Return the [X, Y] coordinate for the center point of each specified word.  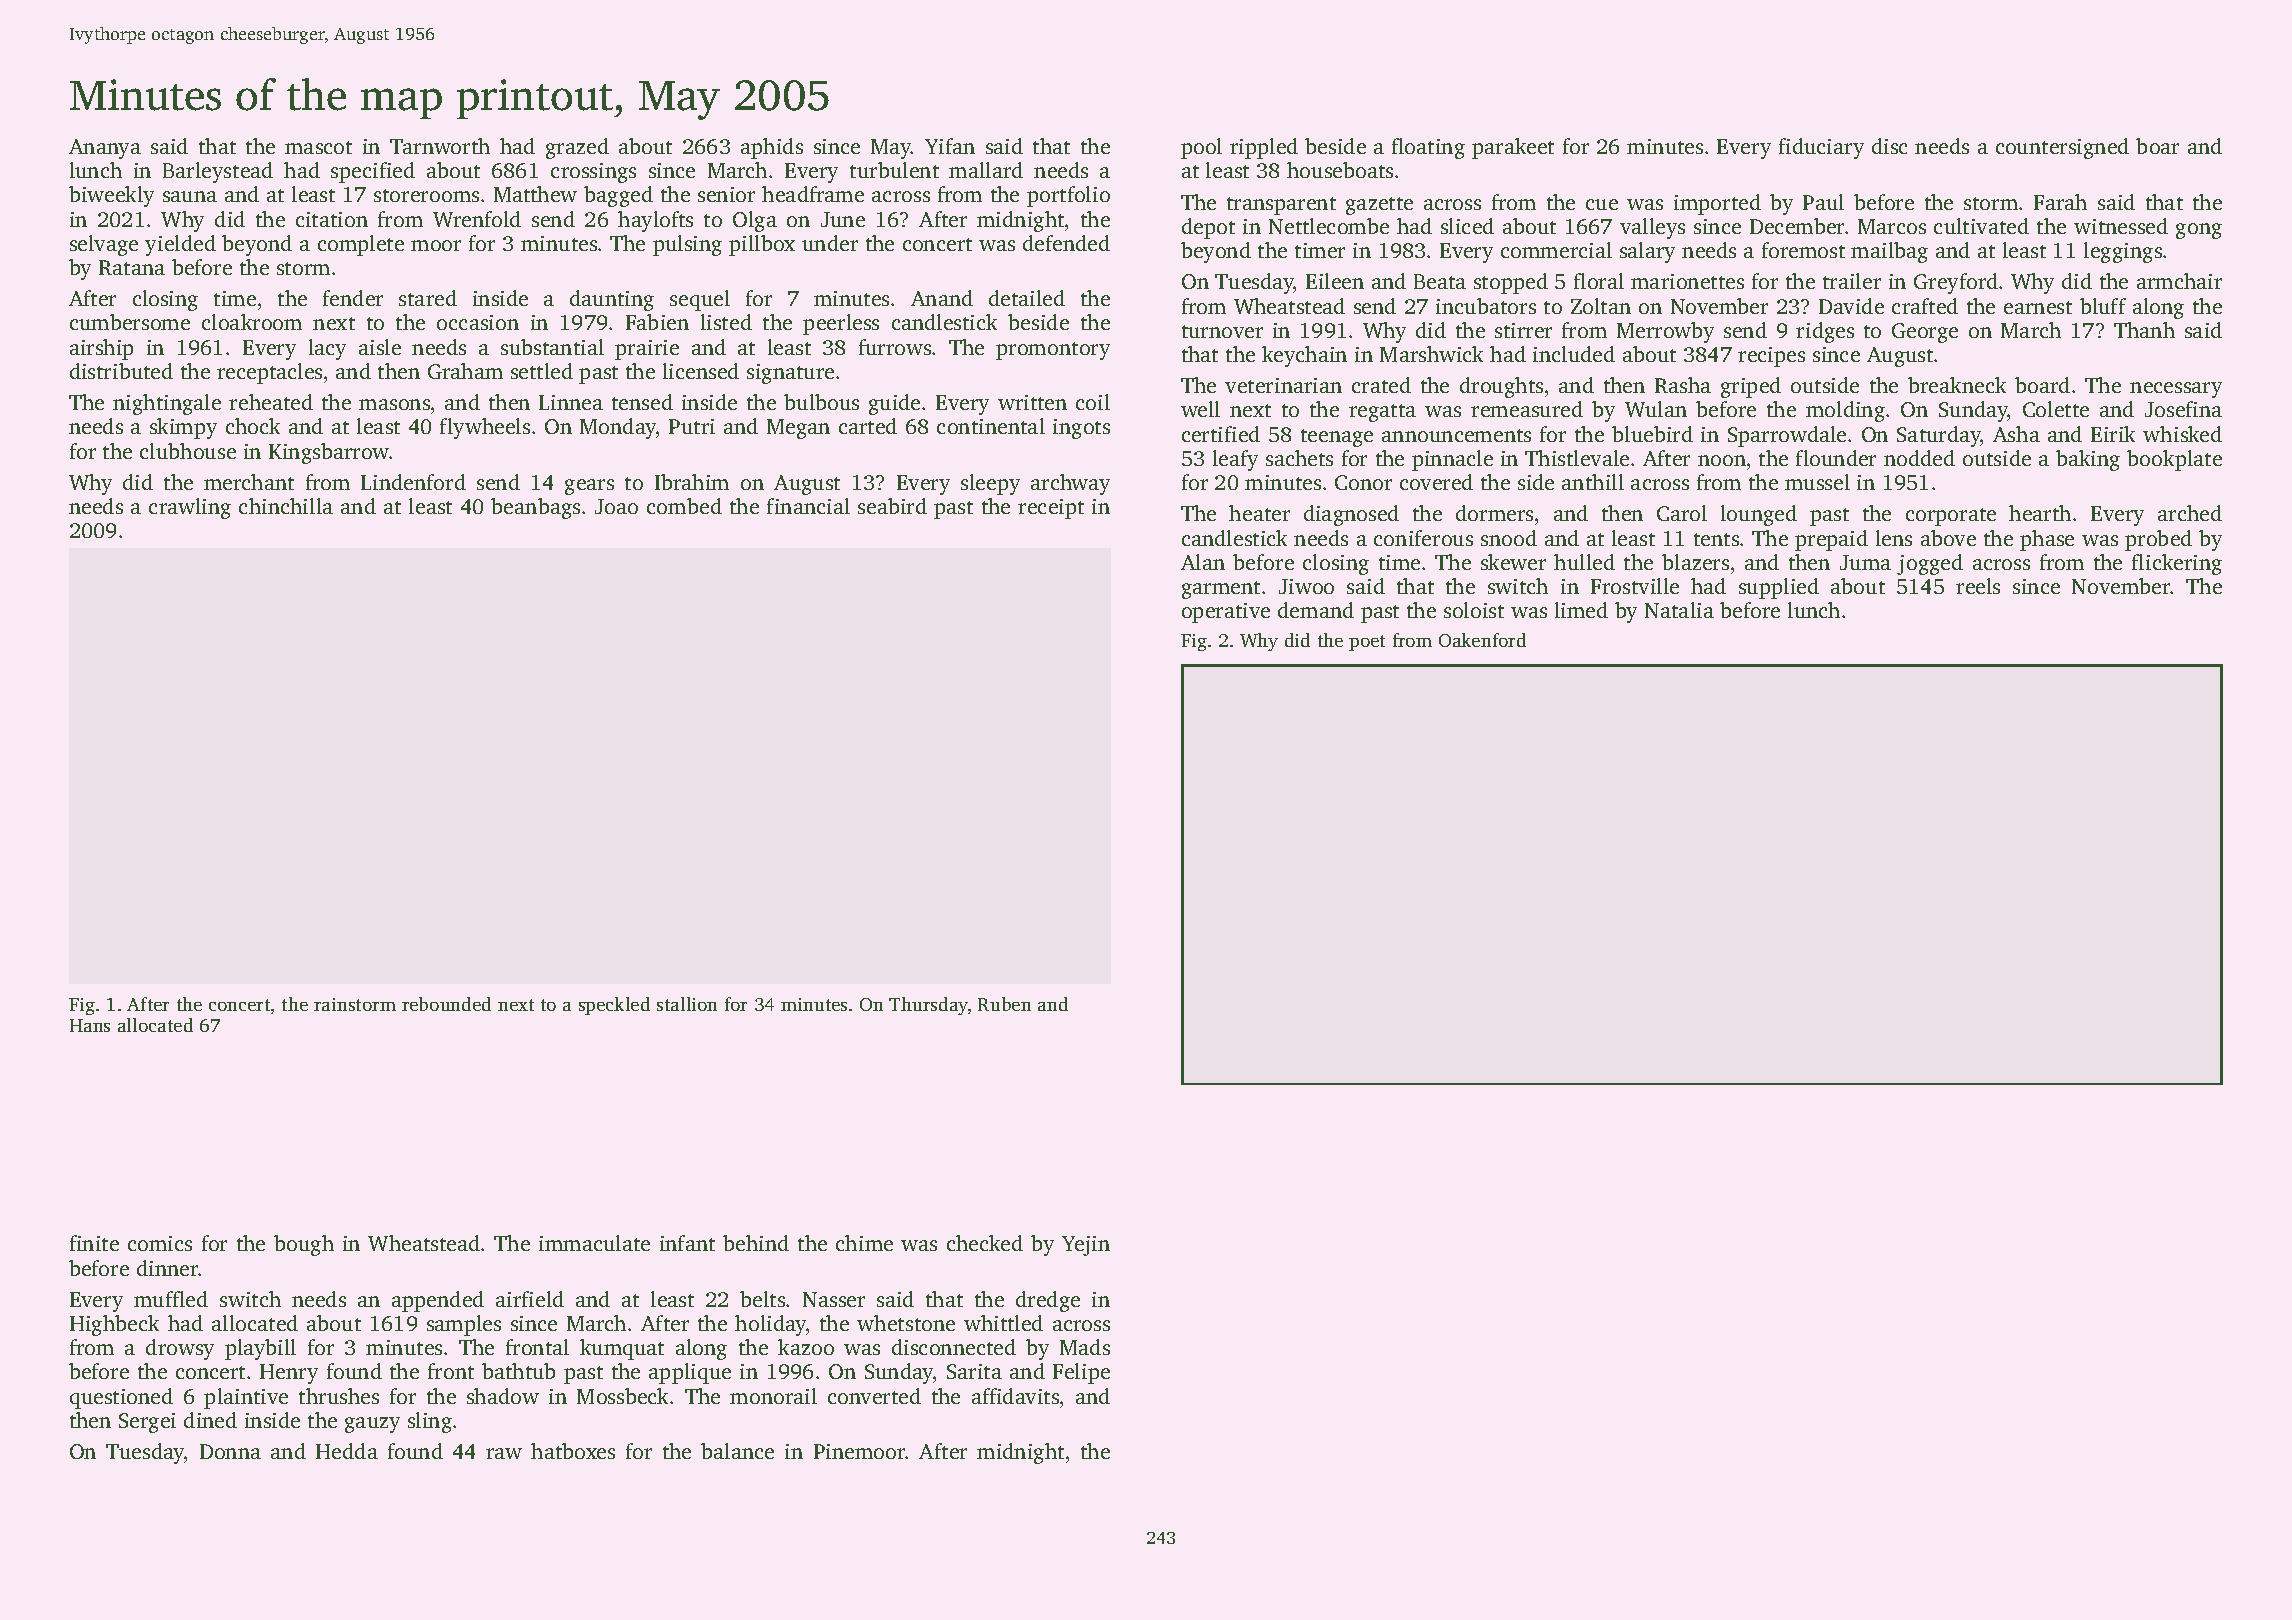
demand [1316, 610]
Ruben [1004, 1004]
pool [1201, 148]
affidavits [1015, 1396]
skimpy [183, 428]
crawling [190, 508]
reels [1978, 586]
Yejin [1086, 1246]
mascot [318, 147]
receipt [1051, 509]
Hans [90, 1025]
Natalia [1679, 610]
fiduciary [1821, 148]
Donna [230, 1451]
